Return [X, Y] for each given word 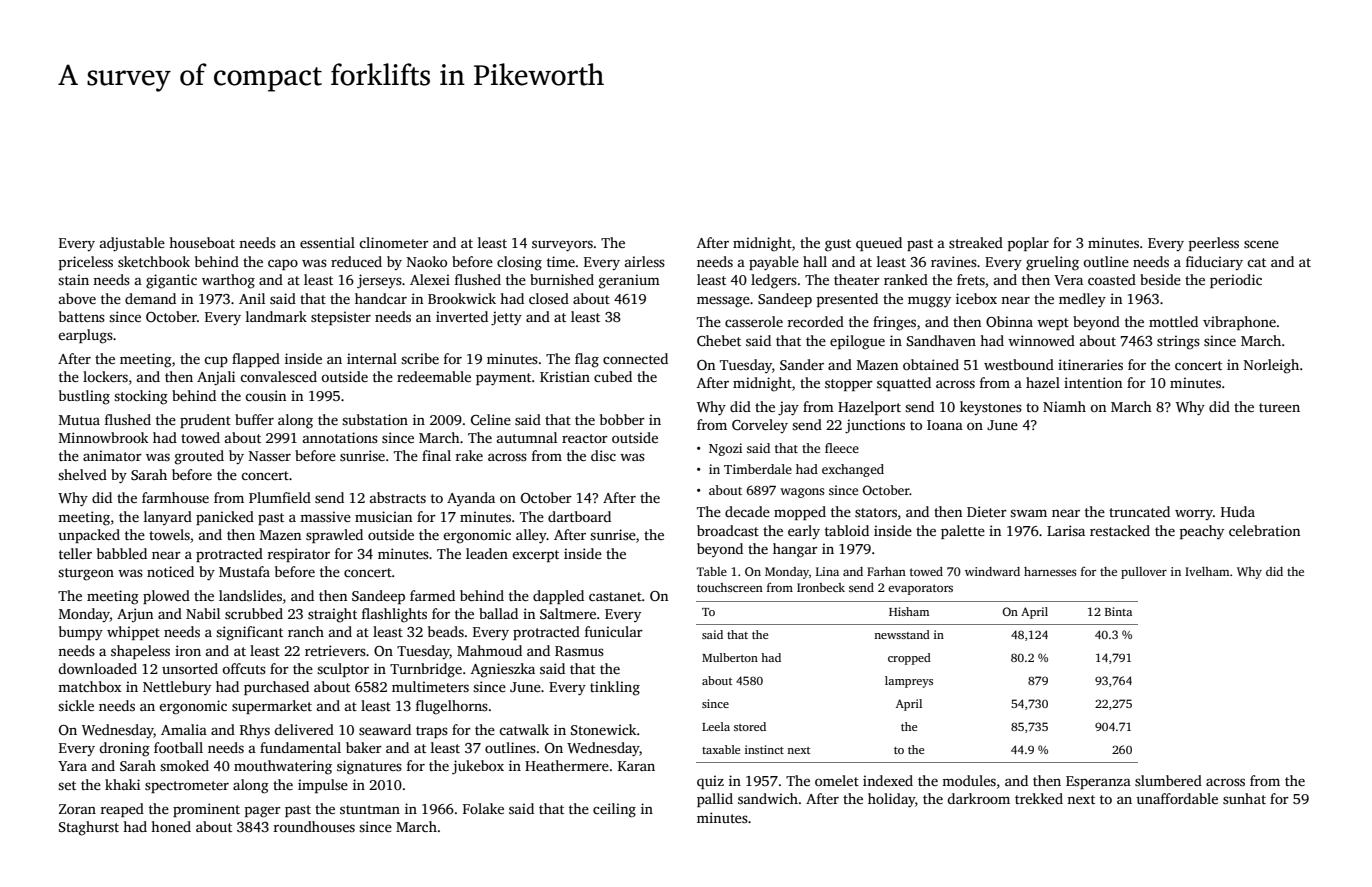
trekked [1039, 798]
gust [838, 245]
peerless [1214, 244]
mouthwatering [283, 767]
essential [327, 242]
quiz [710, 782]
